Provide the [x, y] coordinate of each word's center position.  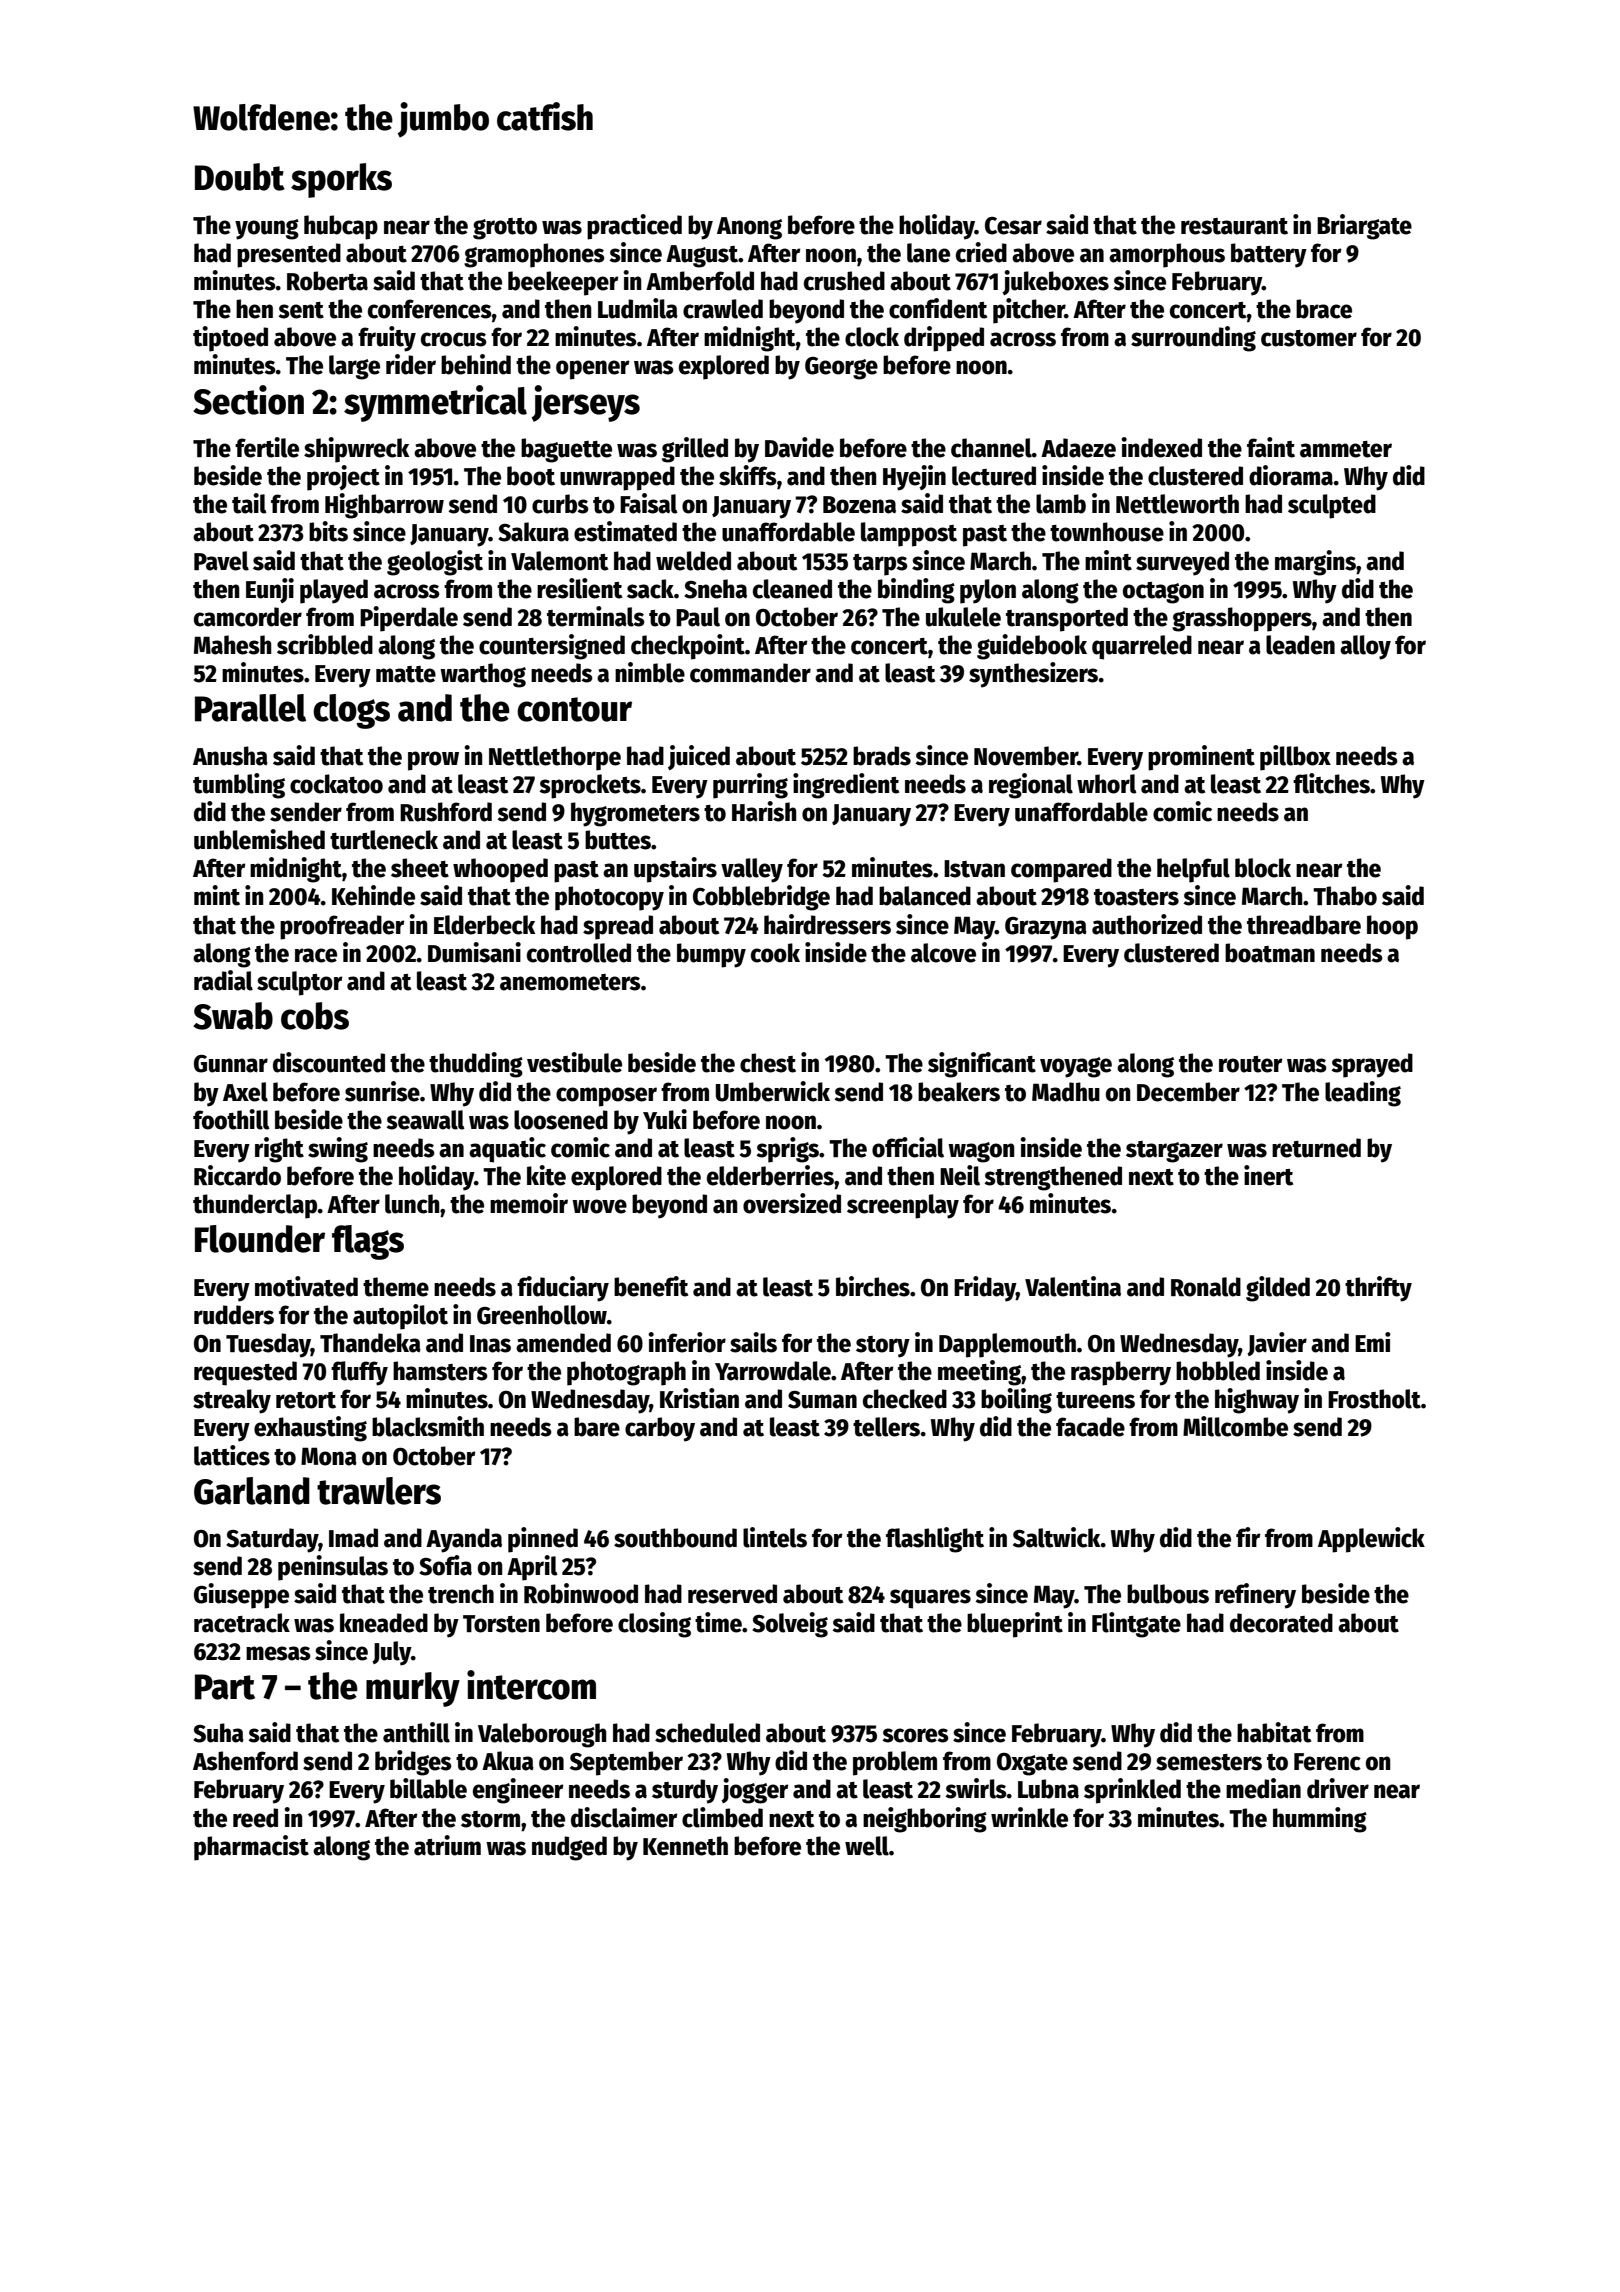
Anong [749, 228]
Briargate [1364, 227]
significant [982, 1065]
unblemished [259, 839]
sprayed [1372, 1065]
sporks [341, 180]
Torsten [501, 1624]
